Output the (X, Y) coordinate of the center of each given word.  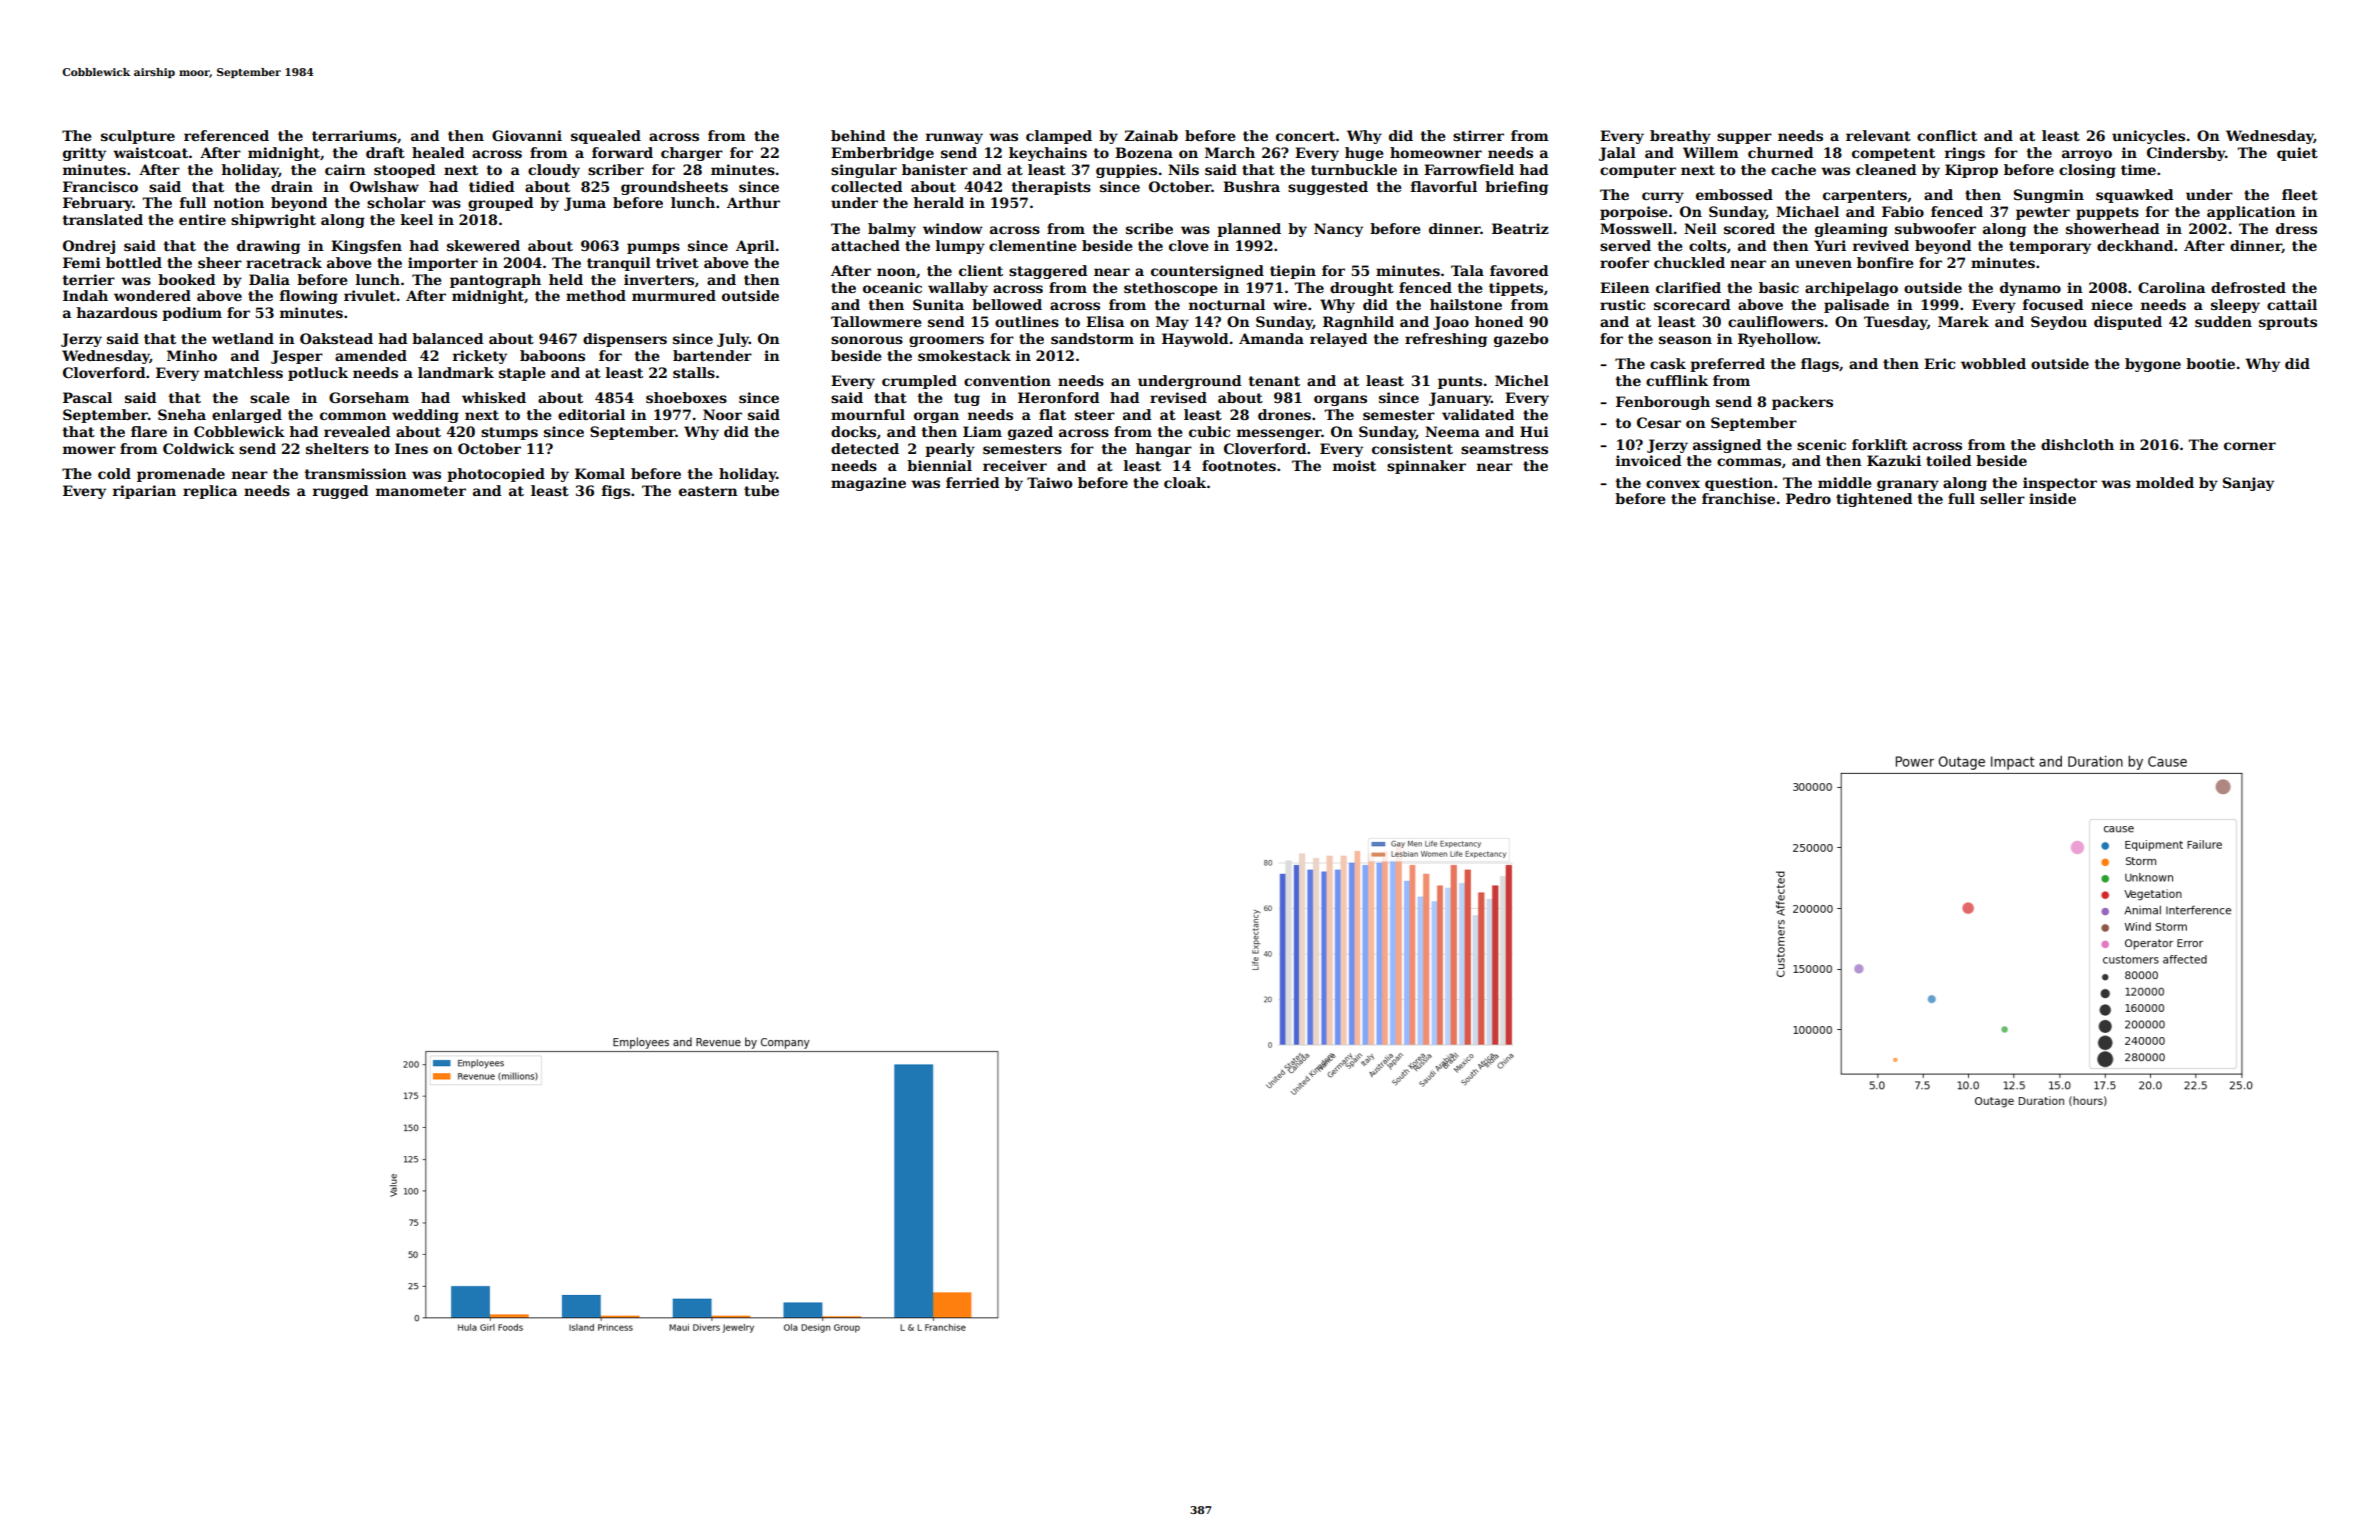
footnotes (1239, 465)
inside (2052, 498)
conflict (1947, 135)
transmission (356, 473)
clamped (1059, 137)
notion (239, 202)
